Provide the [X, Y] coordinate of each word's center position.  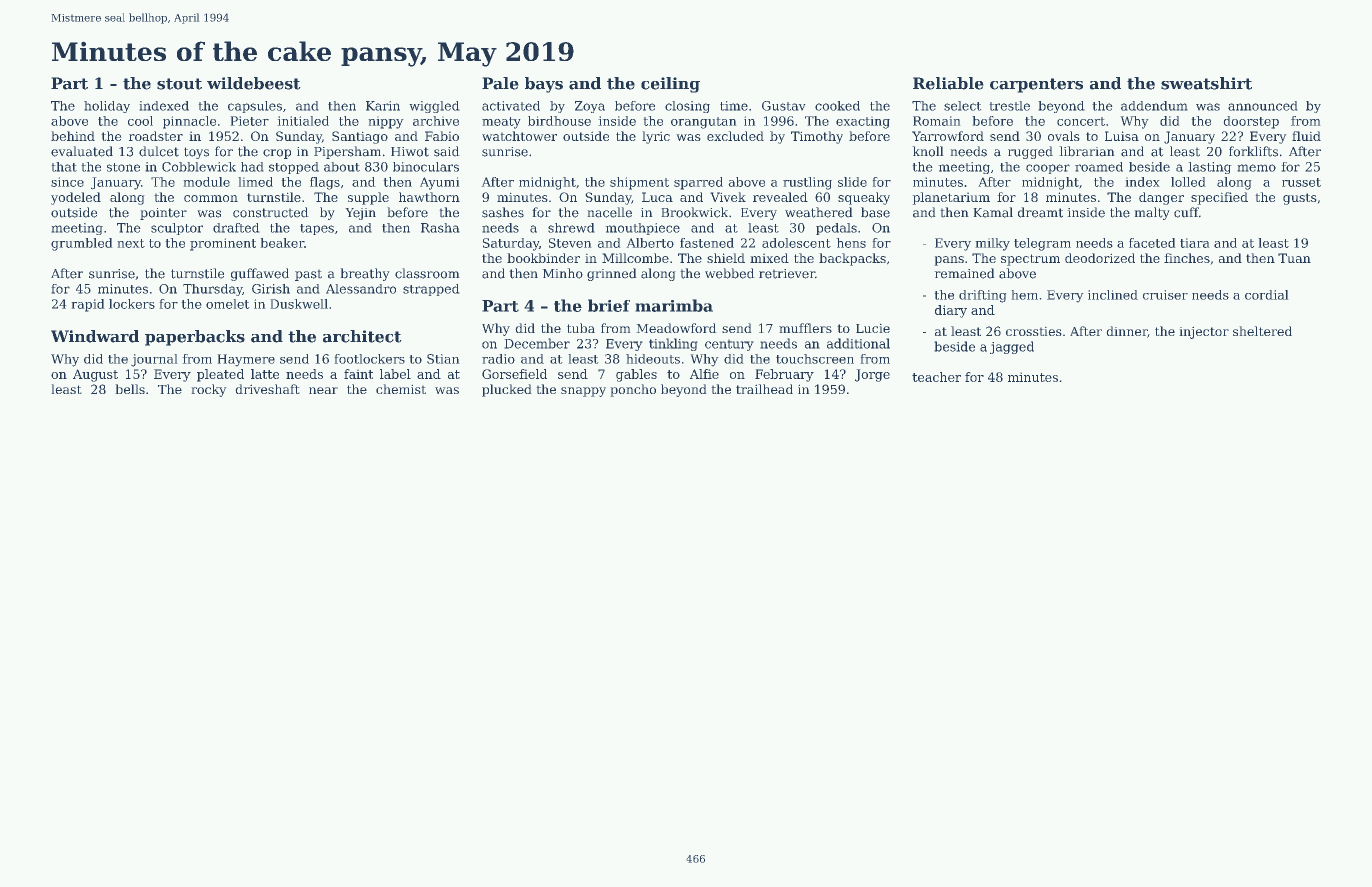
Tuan [1294, 258]
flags [325, 183]
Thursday [212, 290]
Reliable [948, 83]
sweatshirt [1206, 83]
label [395, 374]
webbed [730, 273]
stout [179, 84]
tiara [1195, 243]
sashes [503, 212]
